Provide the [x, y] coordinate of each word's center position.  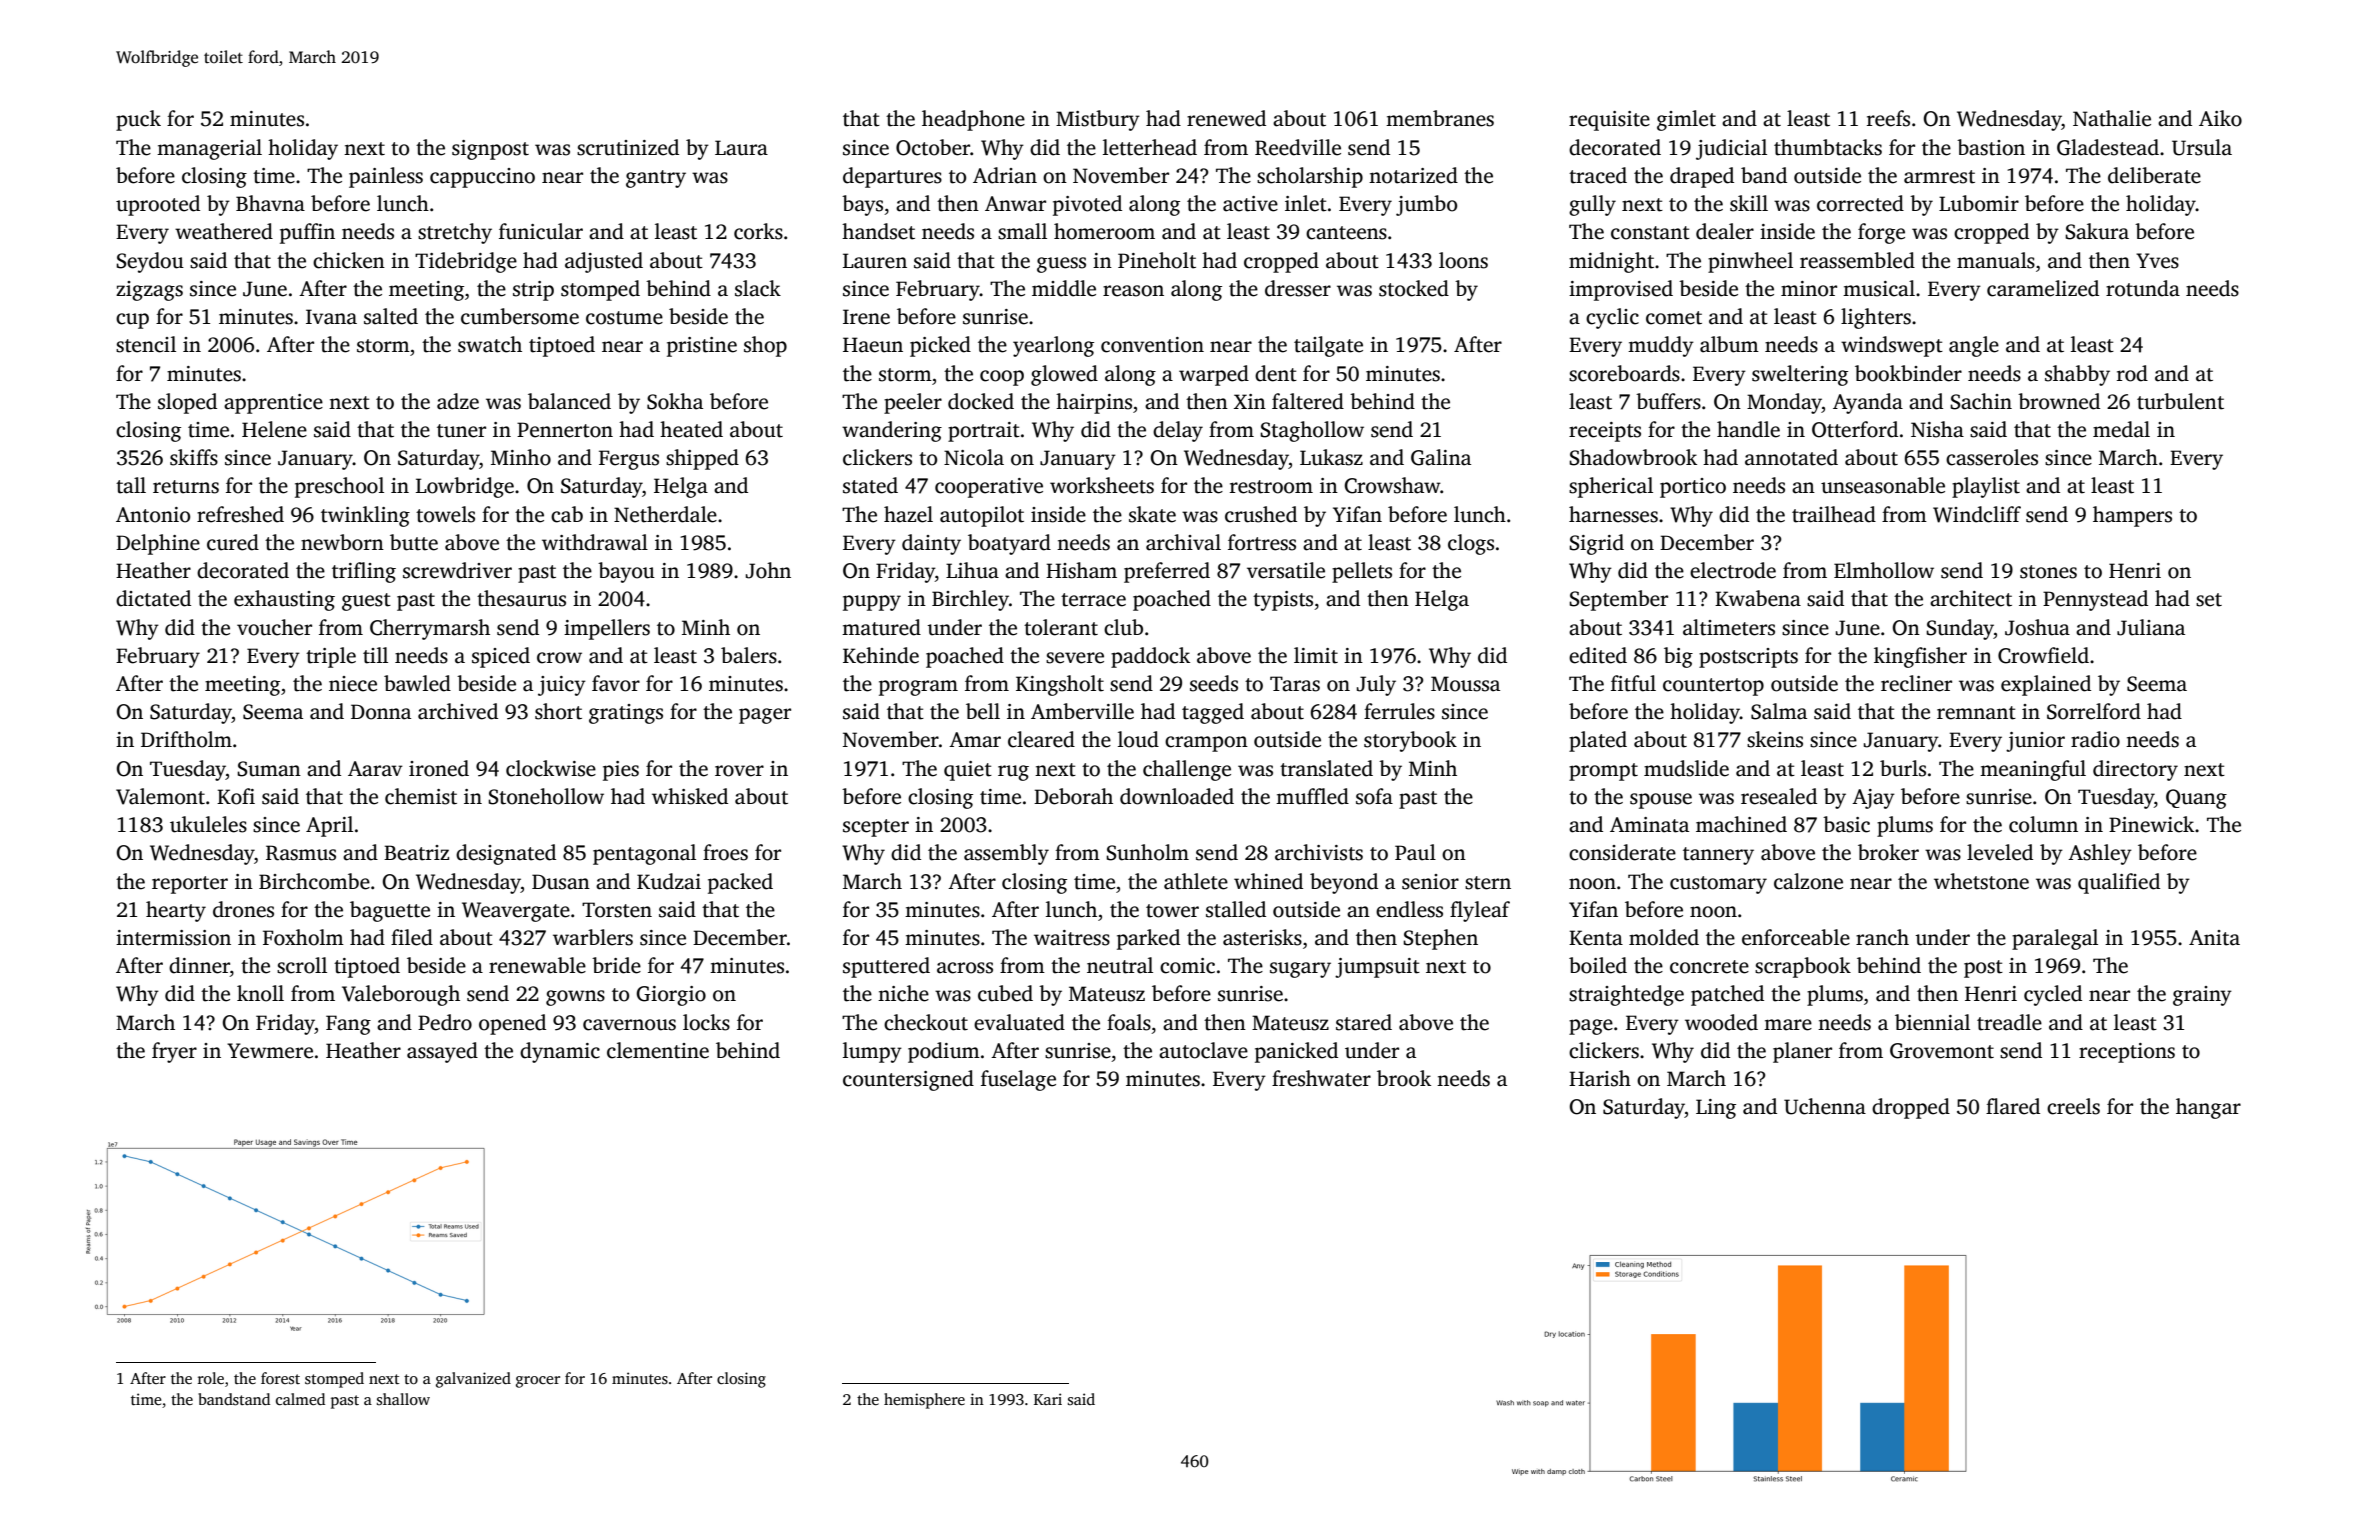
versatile [1286, 570]
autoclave [1203, 1050]
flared [2013, 1106]
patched [1727, 995]
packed [740, 883]
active [1250, 204]
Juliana [2151, 627]
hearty [176, 911]
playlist [1986, 487]
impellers [607, 629]
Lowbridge [465, 487]
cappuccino [482, 178]
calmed [300, 1399]
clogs [1471, 544]
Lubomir [1979, 203]
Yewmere [270, 1051]
